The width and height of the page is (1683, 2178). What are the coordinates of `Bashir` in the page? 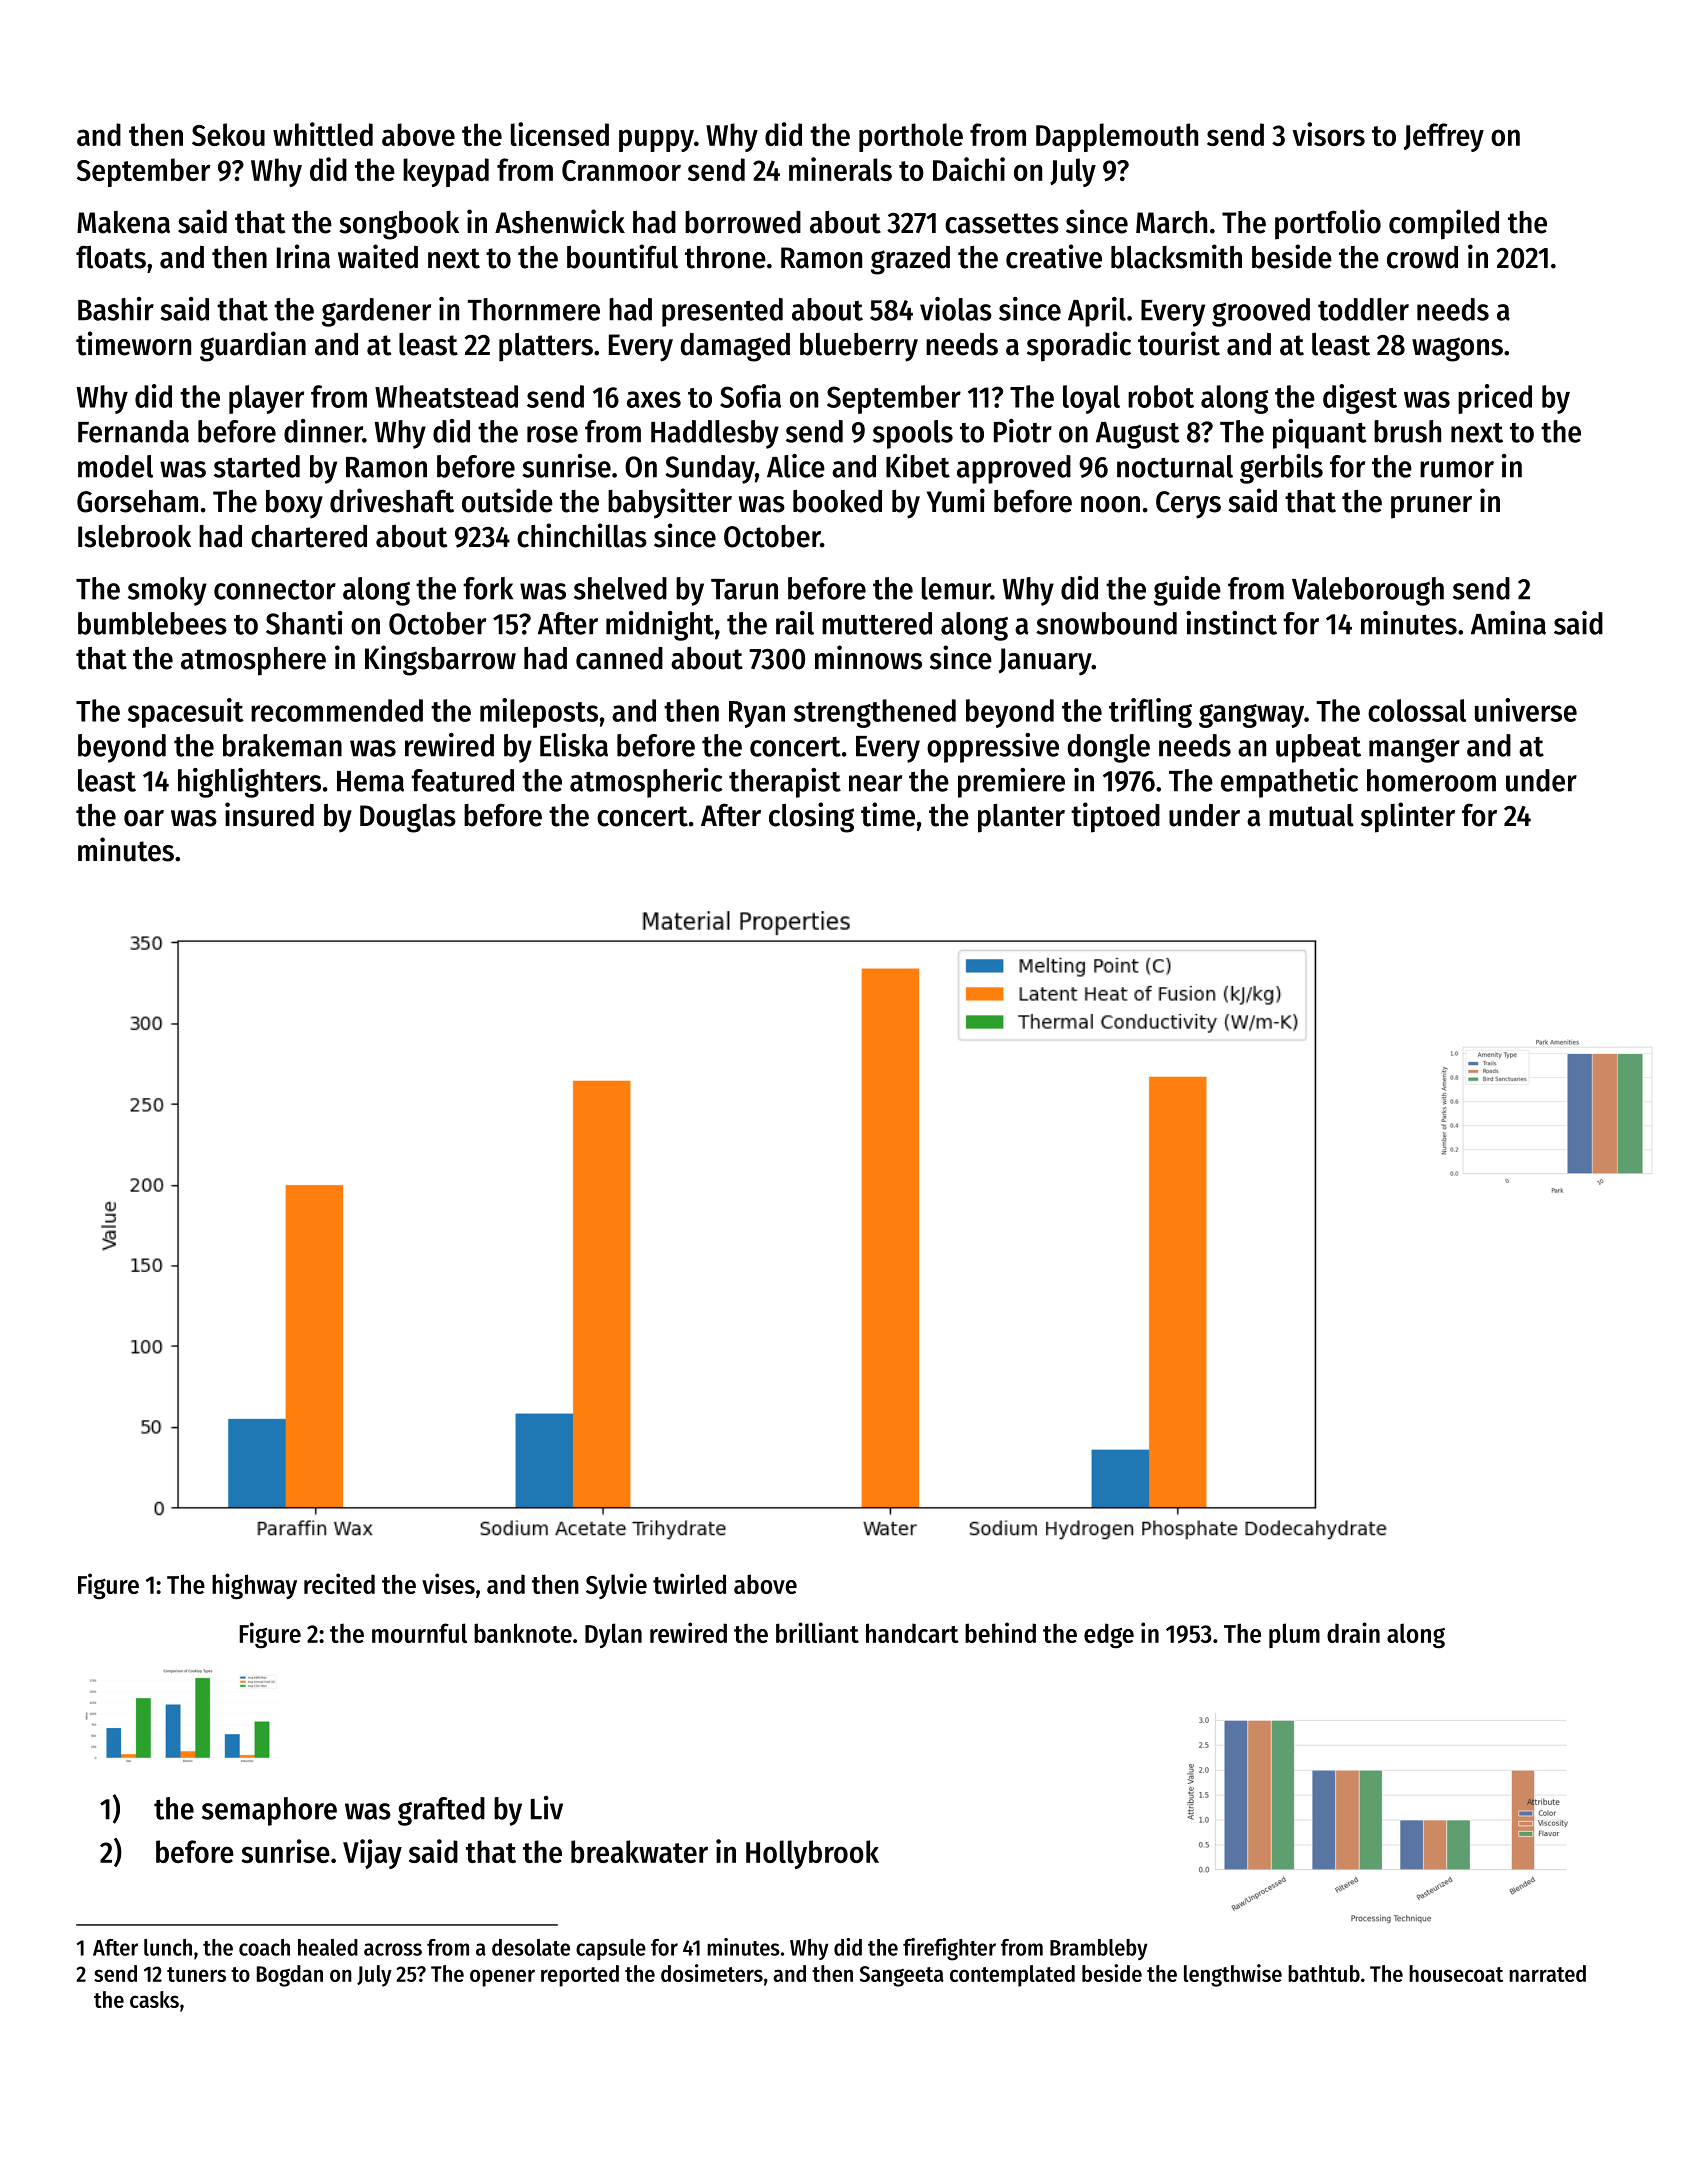 It's located at (116, 309).
